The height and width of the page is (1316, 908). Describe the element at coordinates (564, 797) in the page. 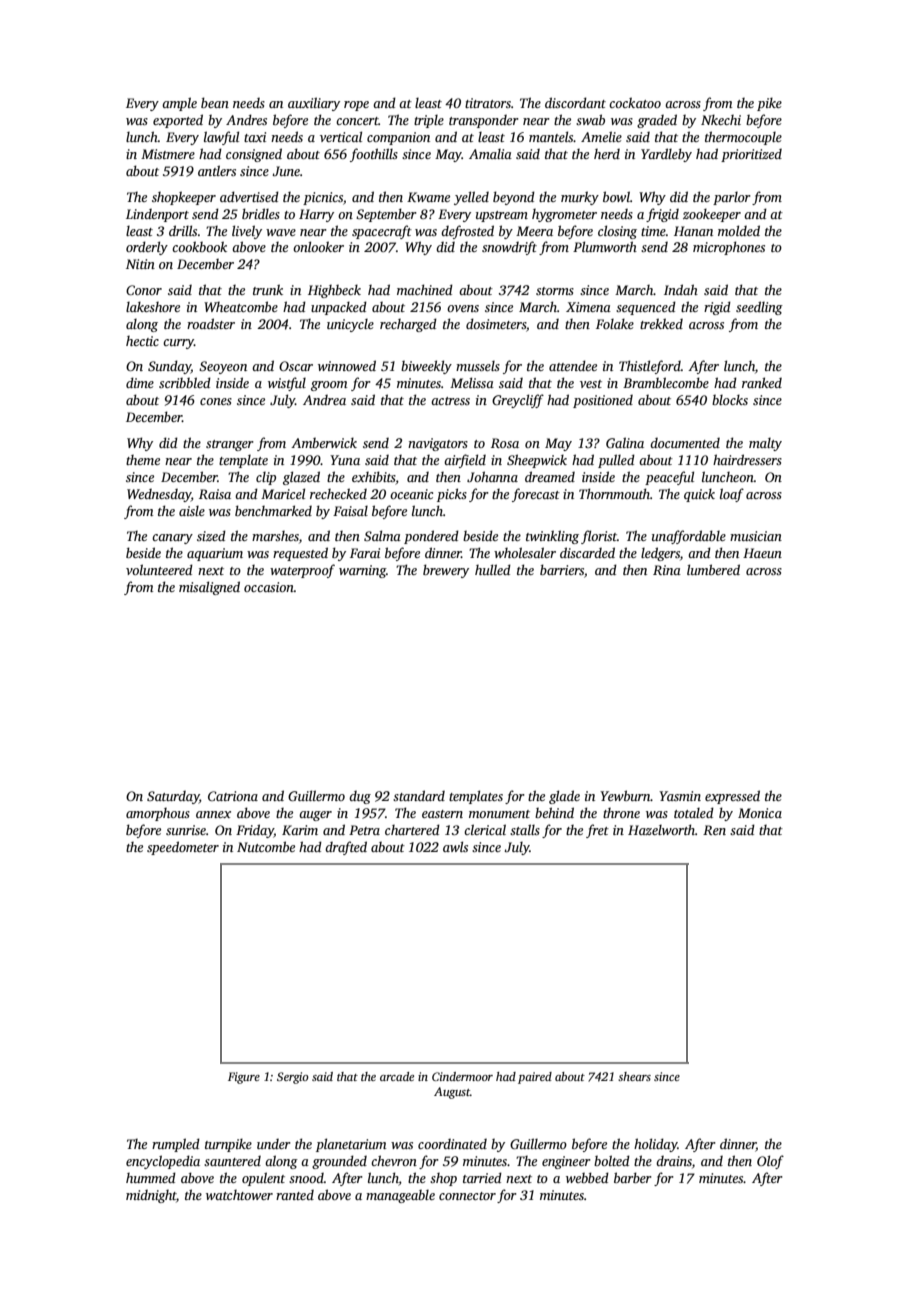

I see `glade` at that location.
